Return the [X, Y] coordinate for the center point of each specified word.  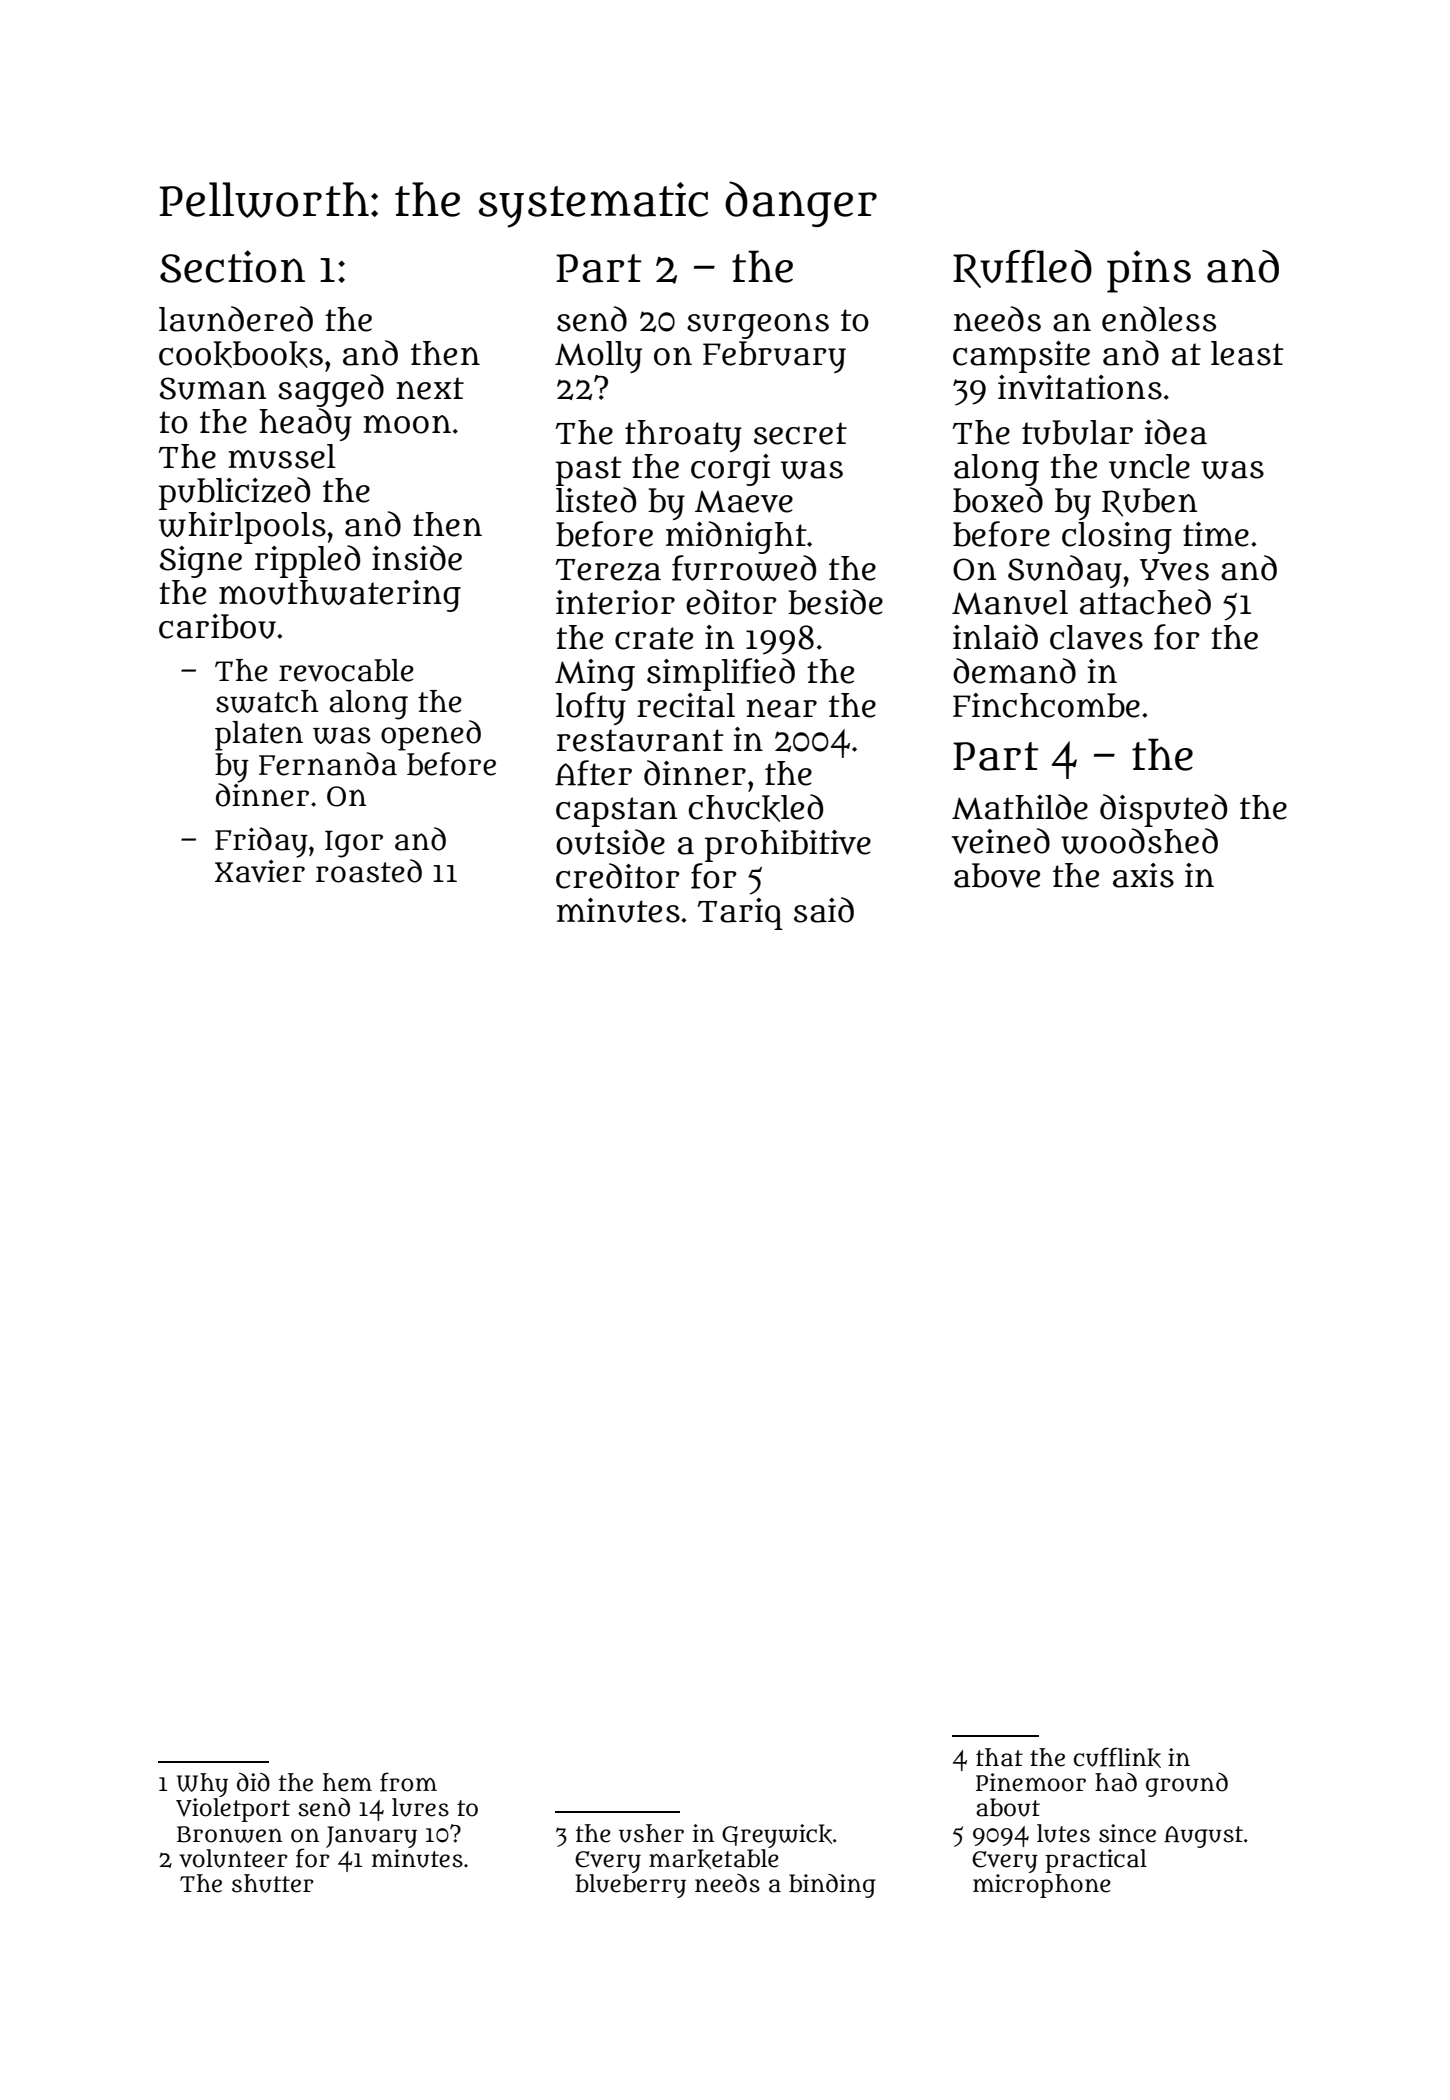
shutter [273, 1883]
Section [232, 266]
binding [832, 1886]
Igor [354, 844]
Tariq [740, 914]
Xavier [260, 871]
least [1247, 353]
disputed [1163, 810]
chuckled [756, 808]
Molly [598, 357]
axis [1143, 875]
